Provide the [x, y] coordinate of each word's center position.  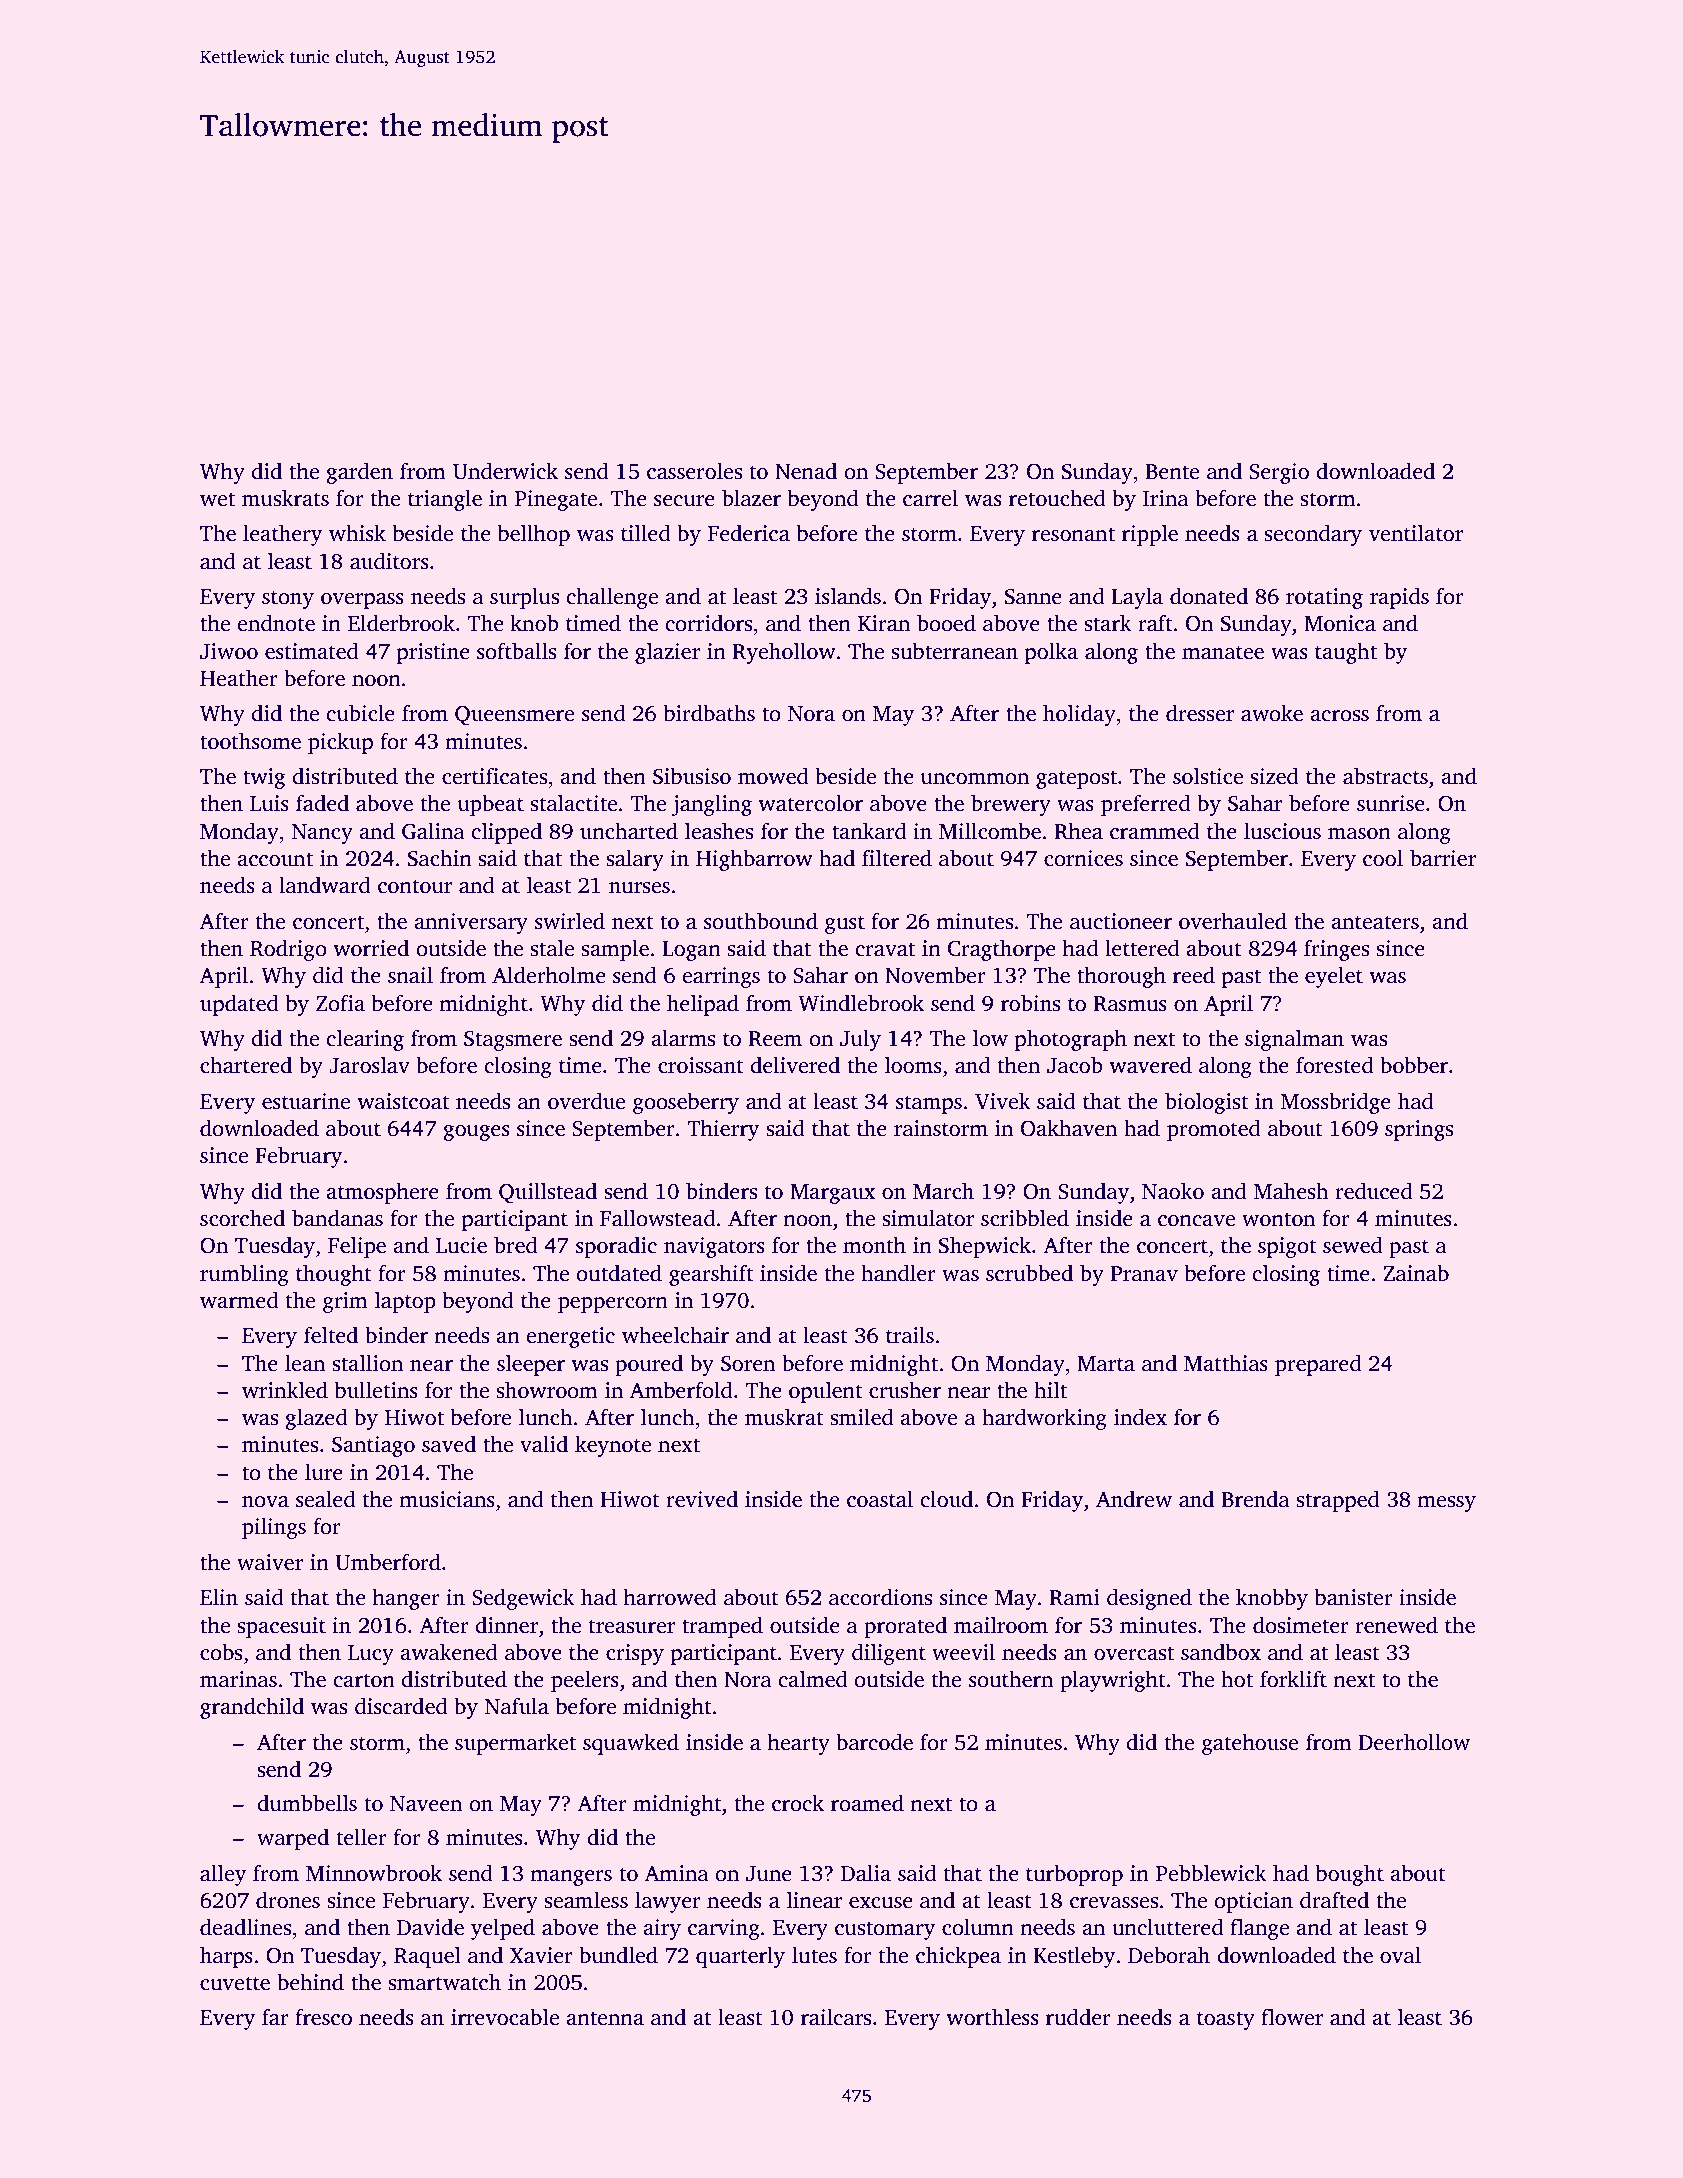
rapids [1399, 598]
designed [1149, 1599]
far [275, 2017]
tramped [722, 1627]
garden [360, 473]
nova [265, 1502]
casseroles [694, 471]
